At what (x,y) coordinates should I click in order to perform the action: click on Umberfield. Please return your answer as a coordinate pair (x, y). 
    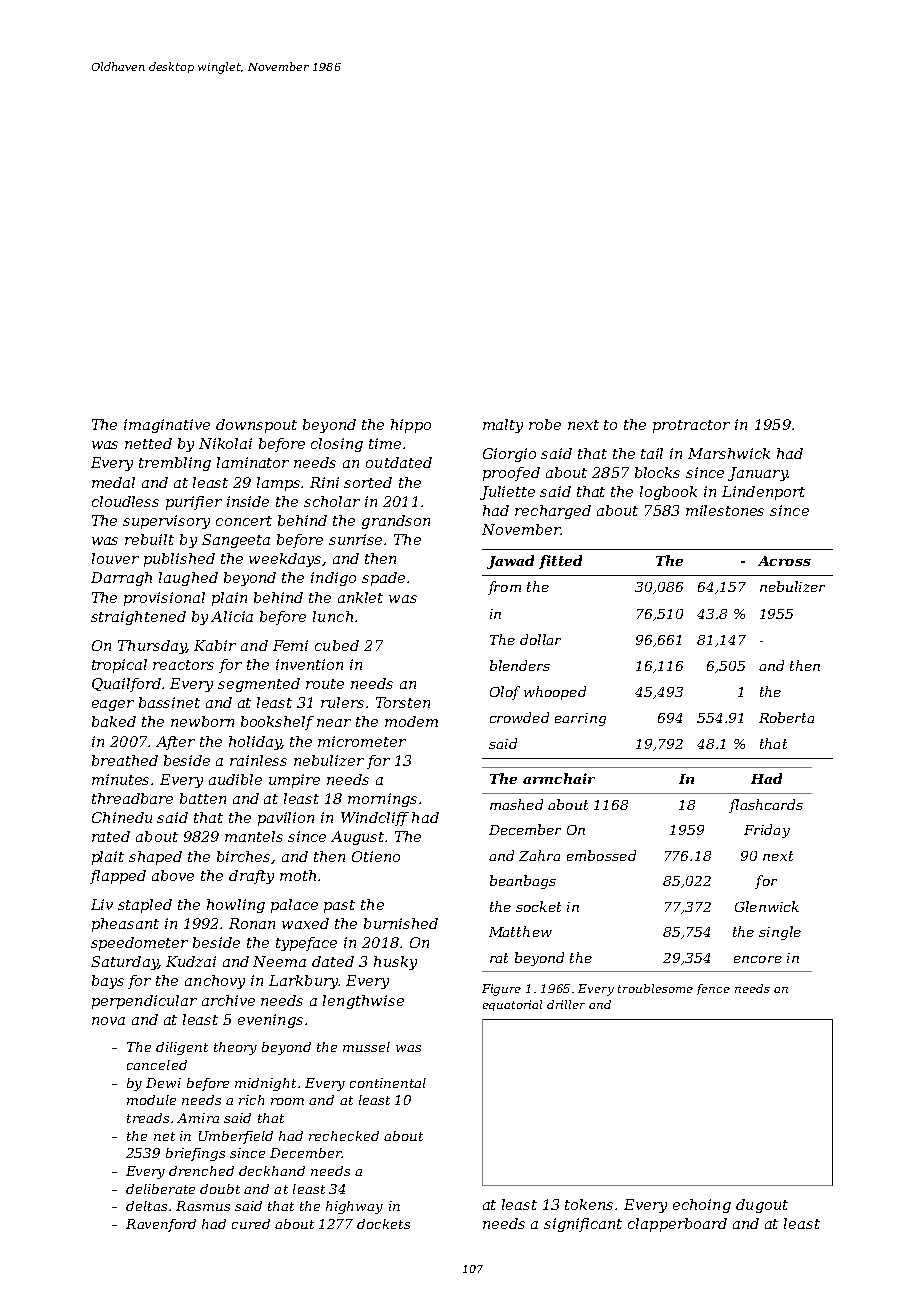
    Looking at the image, I should click on (236, 1137).
